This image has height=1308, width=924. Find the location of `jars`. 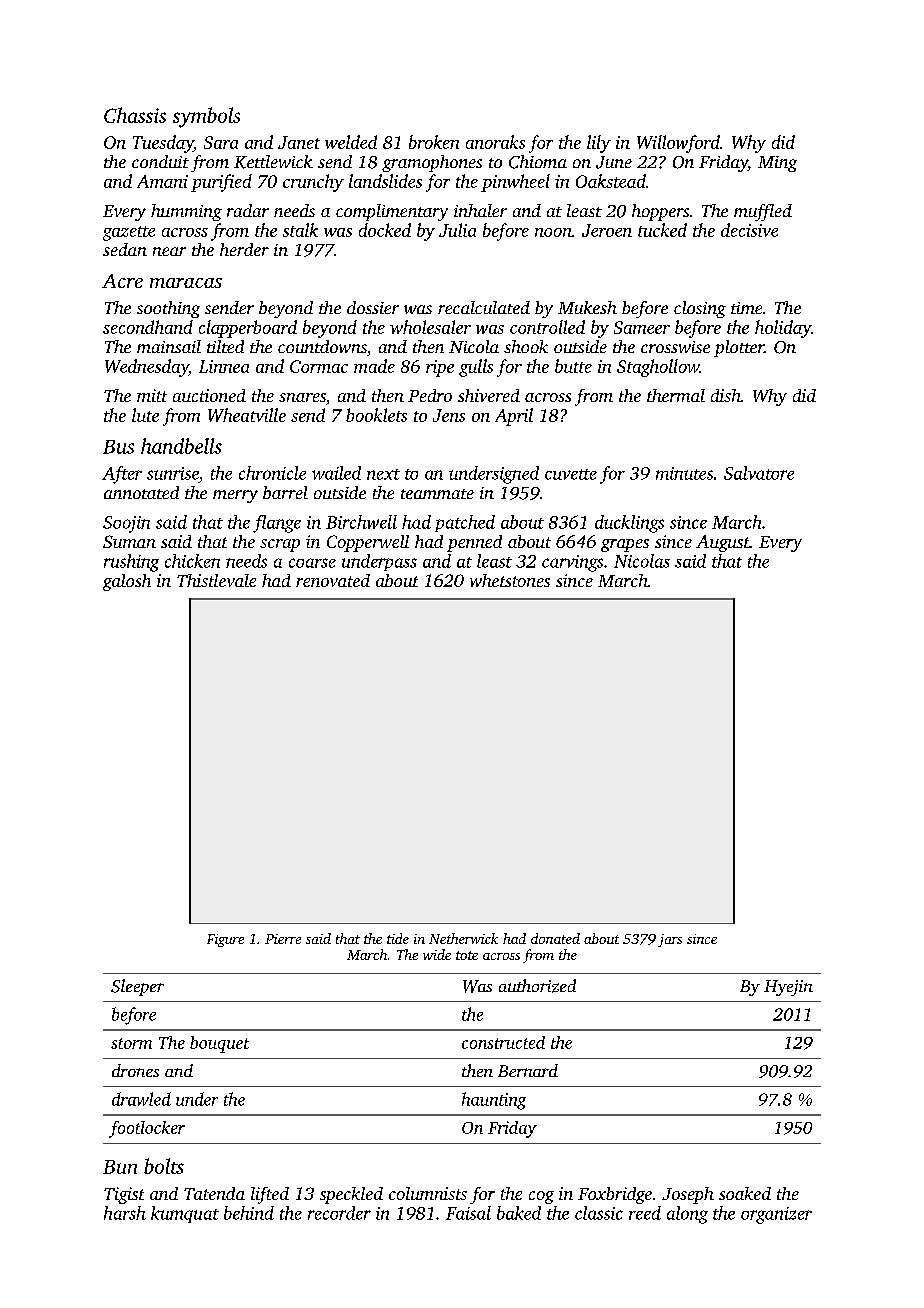

jars is located at coordinates (670, 940).
